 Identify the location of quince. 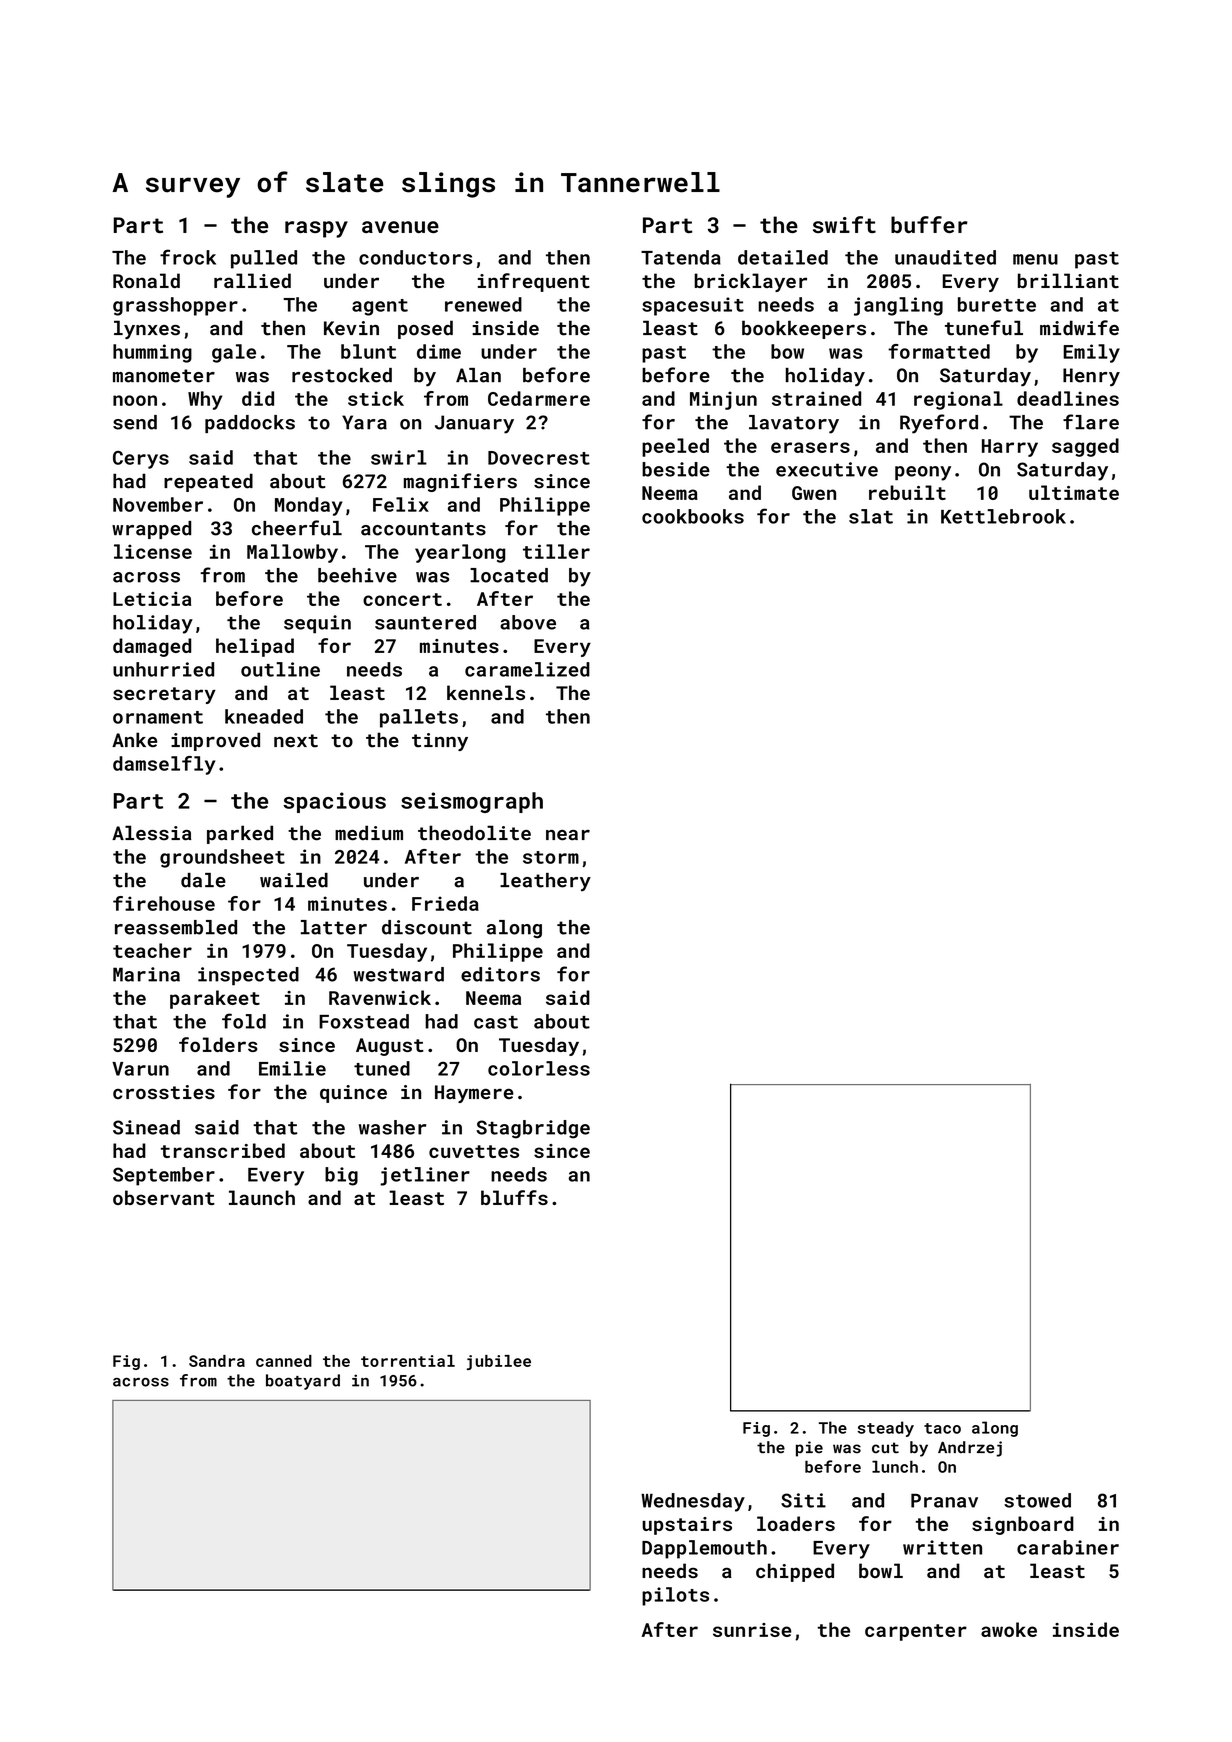
(353, 1094).
